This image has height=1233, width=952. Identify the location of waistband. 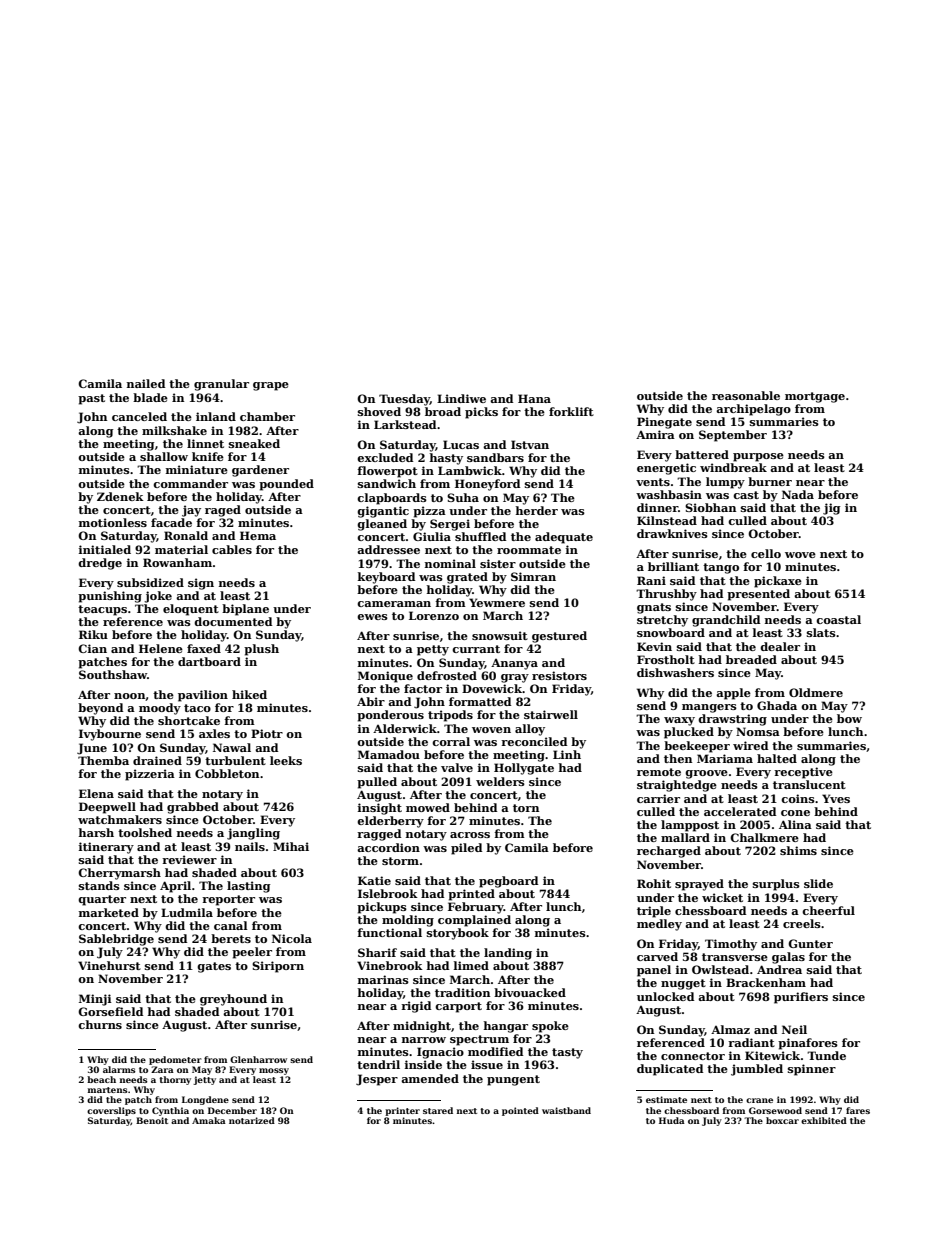
(566, 1110).
